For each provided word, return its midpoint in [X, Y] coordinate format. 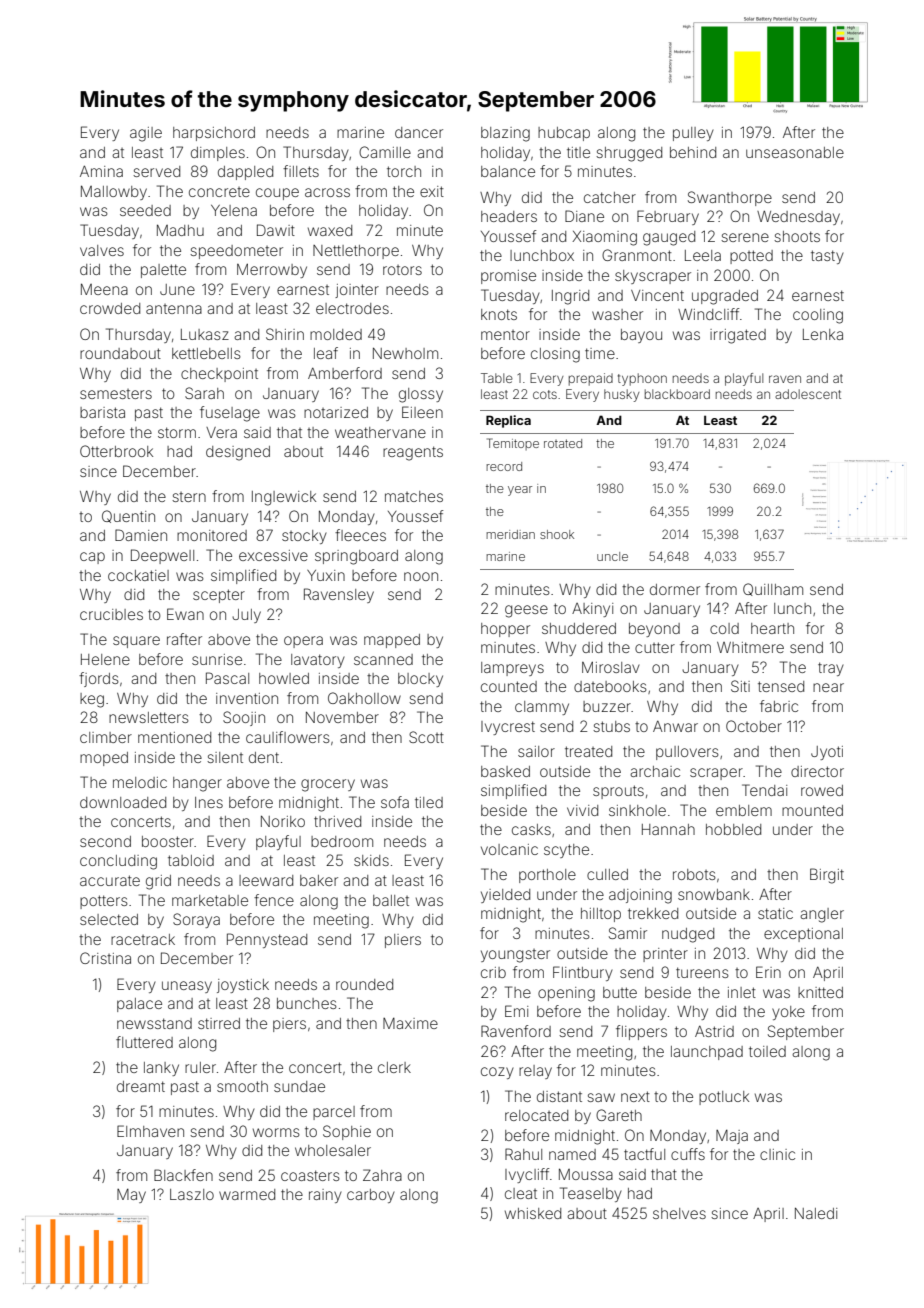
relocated [536, 1115]
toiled [767, 1051]
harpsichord [214, 134]
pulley [693, 134]
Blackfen [183, 1175]
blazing [505, 134]
